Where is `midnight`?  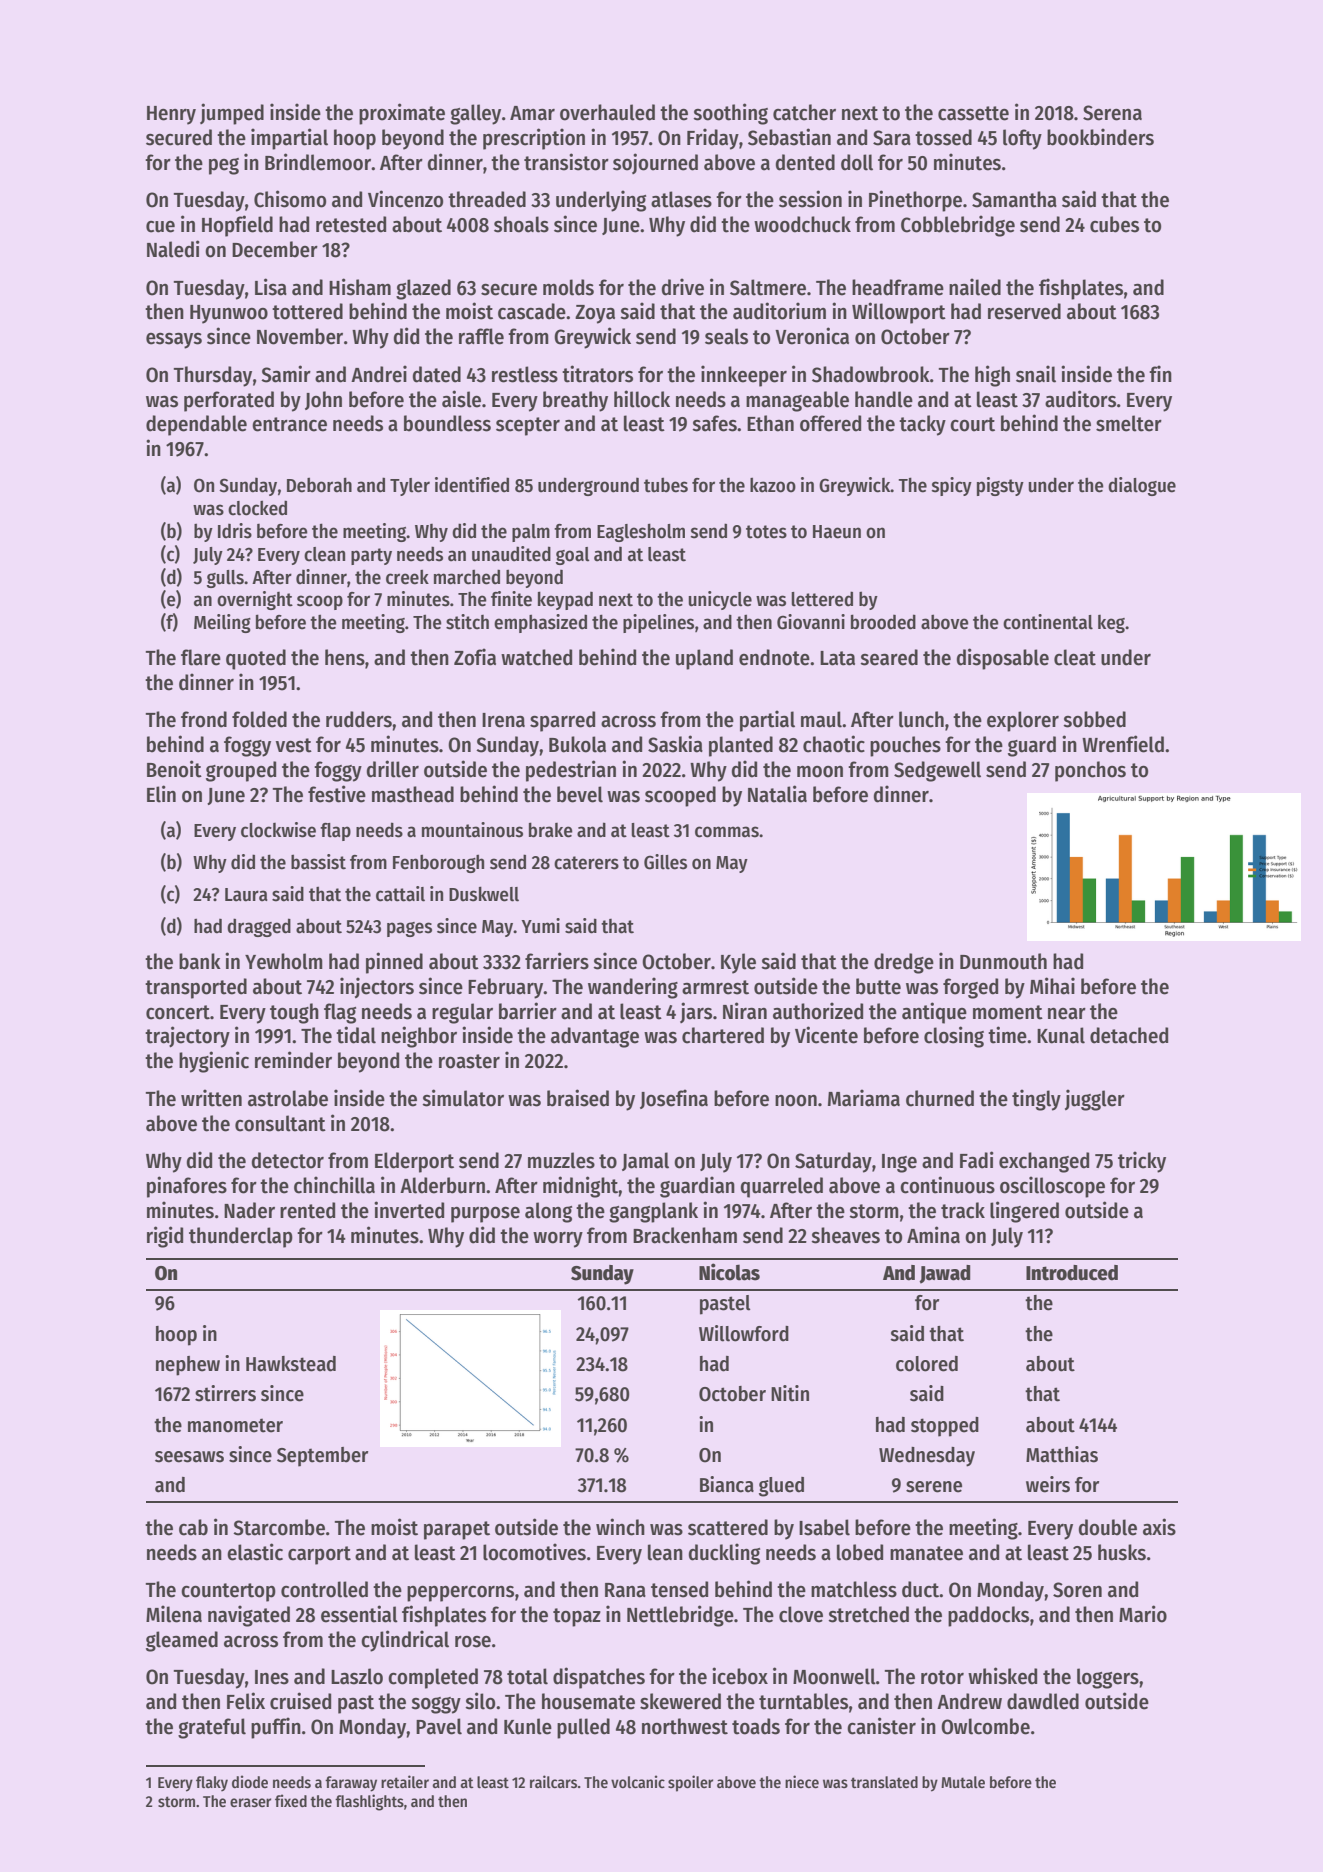 midnight is located at coordinates (581, 1187).
